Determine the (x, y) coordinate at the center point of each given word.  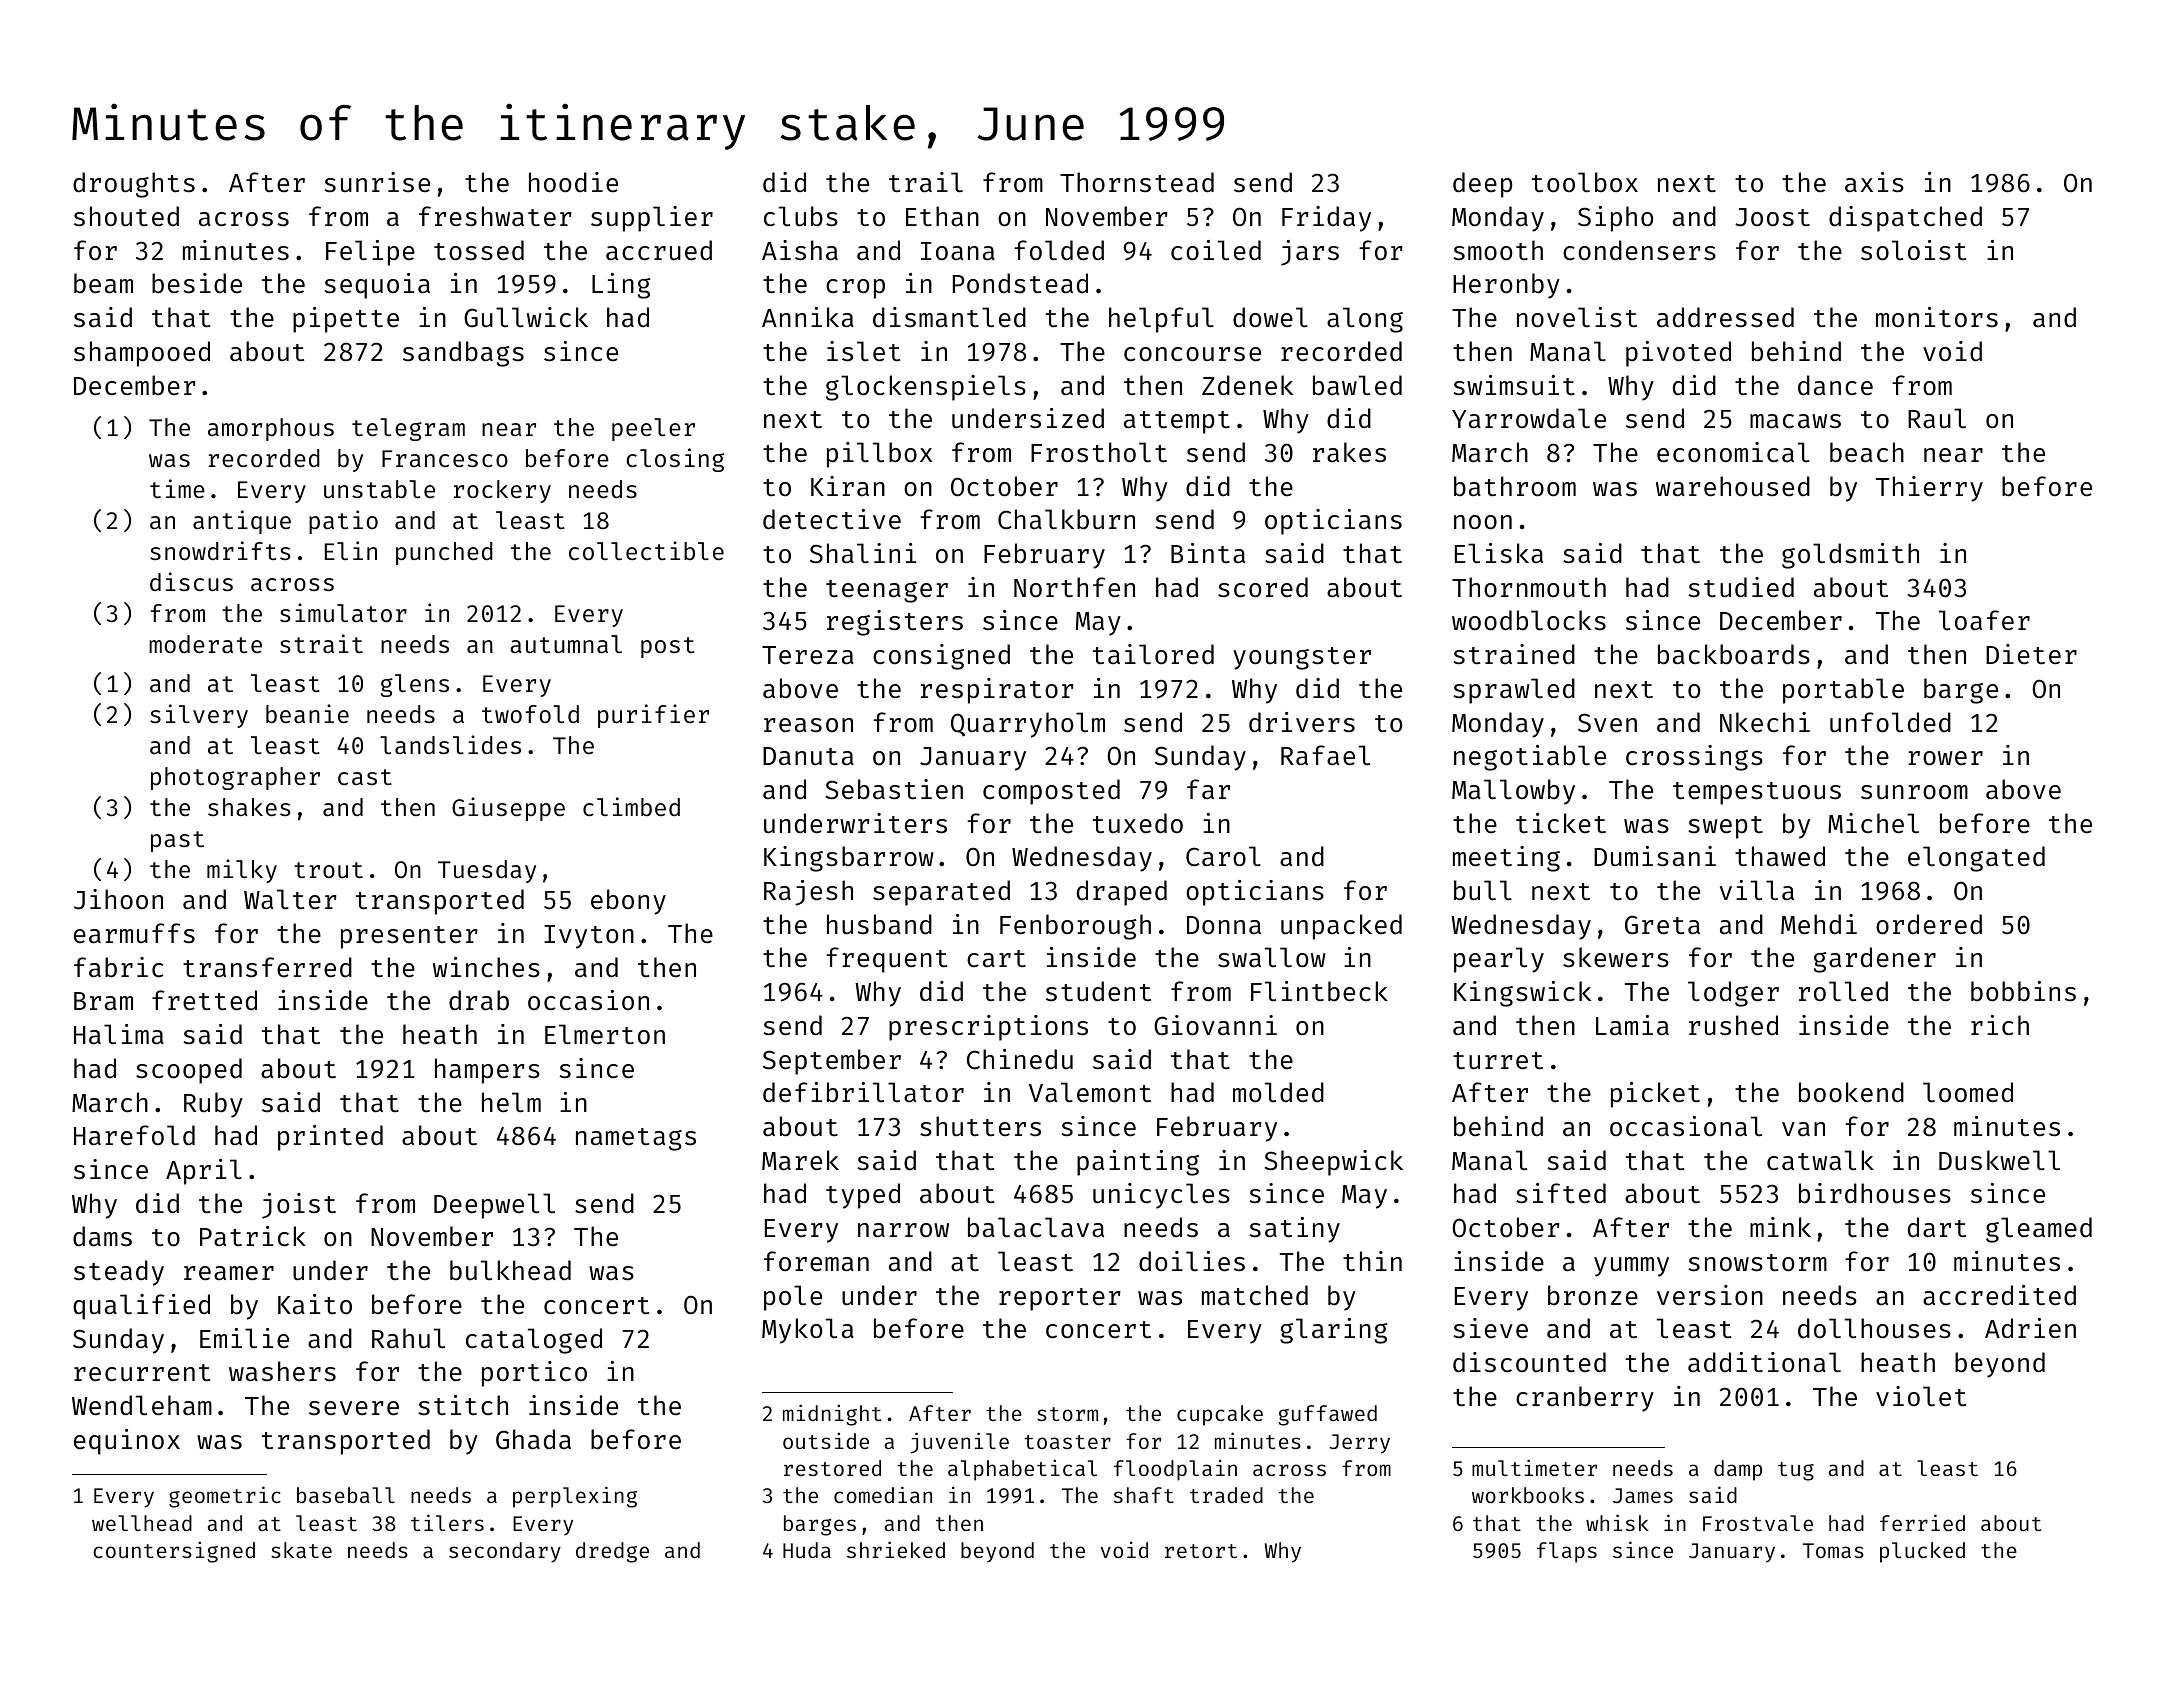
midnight (832, 1415)
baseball (346, 1495)
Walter (290, 899)
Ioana (958, 251)
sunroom (1914, 792)
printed (330, 1138)
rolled (1843, 991)
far (1208, 789)
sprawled (1514, 691)
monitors (1937, 317)
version (1710, 1295)
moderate (205, 644)
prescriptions (988, 1028)
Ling (621, 286)
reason (808, 725)
